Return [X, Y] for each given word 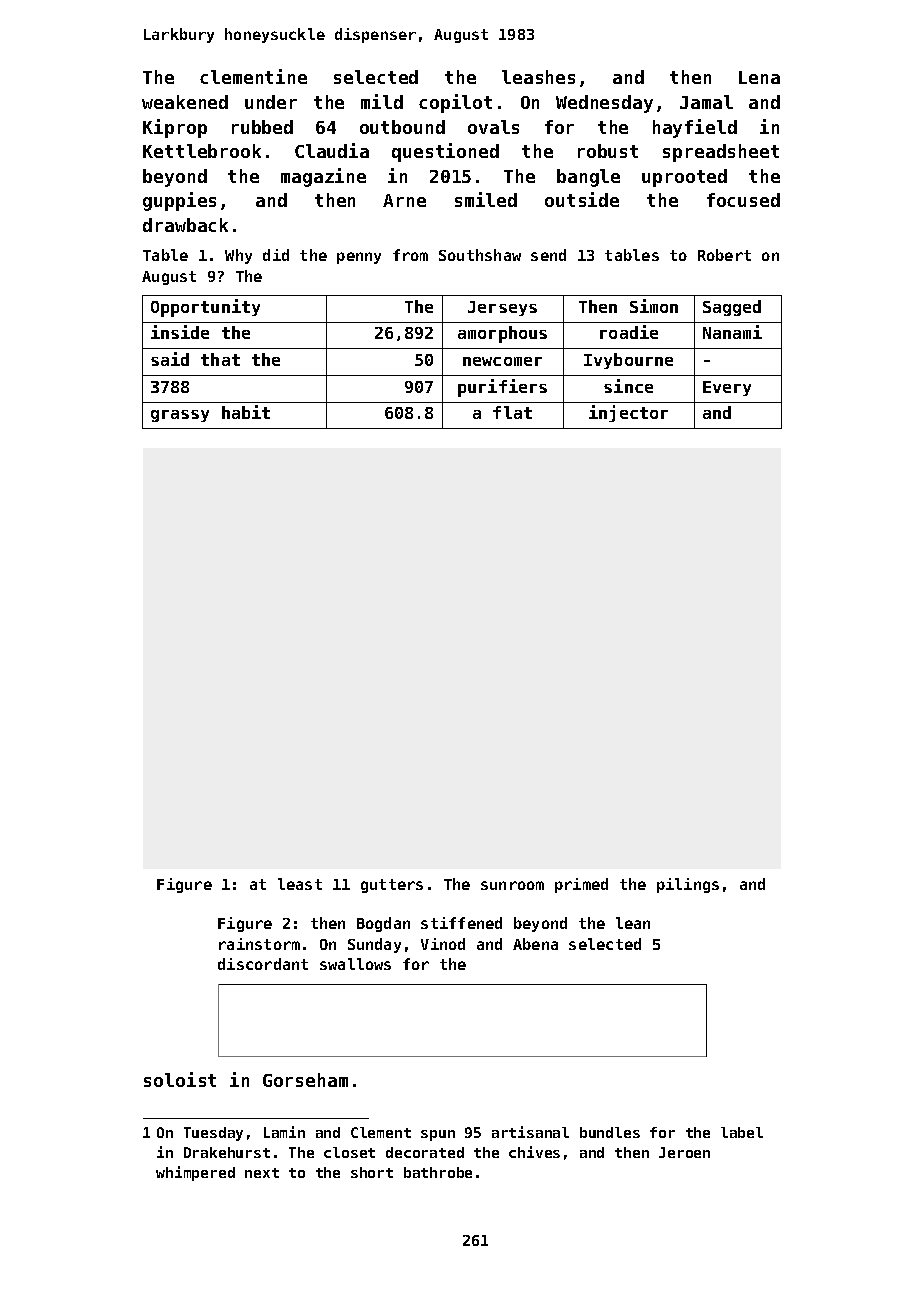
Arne [404, 200]
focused [743, 200]
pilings [688, 885]
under [271, 102]
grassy [180, 416]
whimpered [195, 1173]
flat [512, 412]
